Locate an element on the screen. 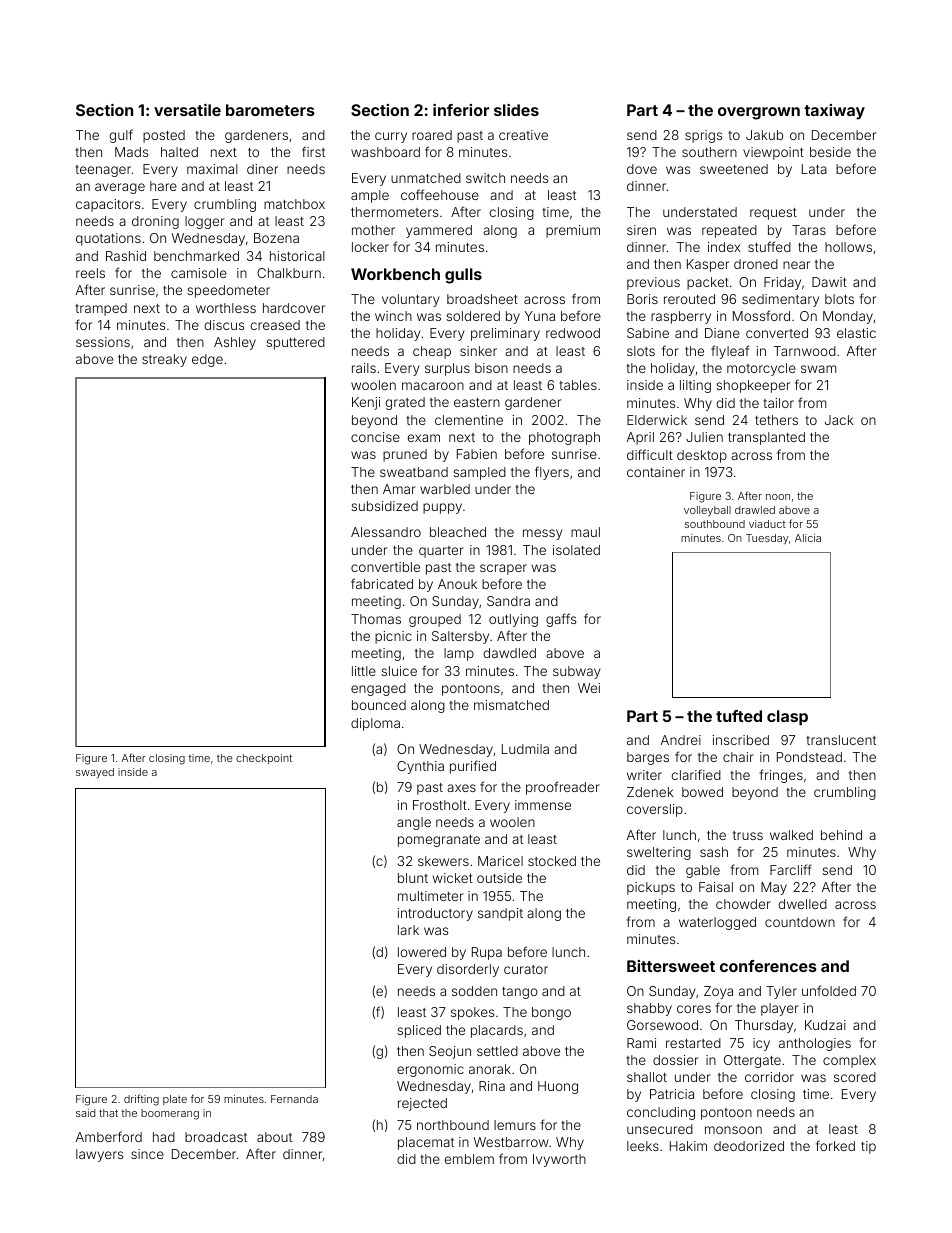 This screenshot has height=1233, width=952. stocked is located at coordinates (552, 861).
